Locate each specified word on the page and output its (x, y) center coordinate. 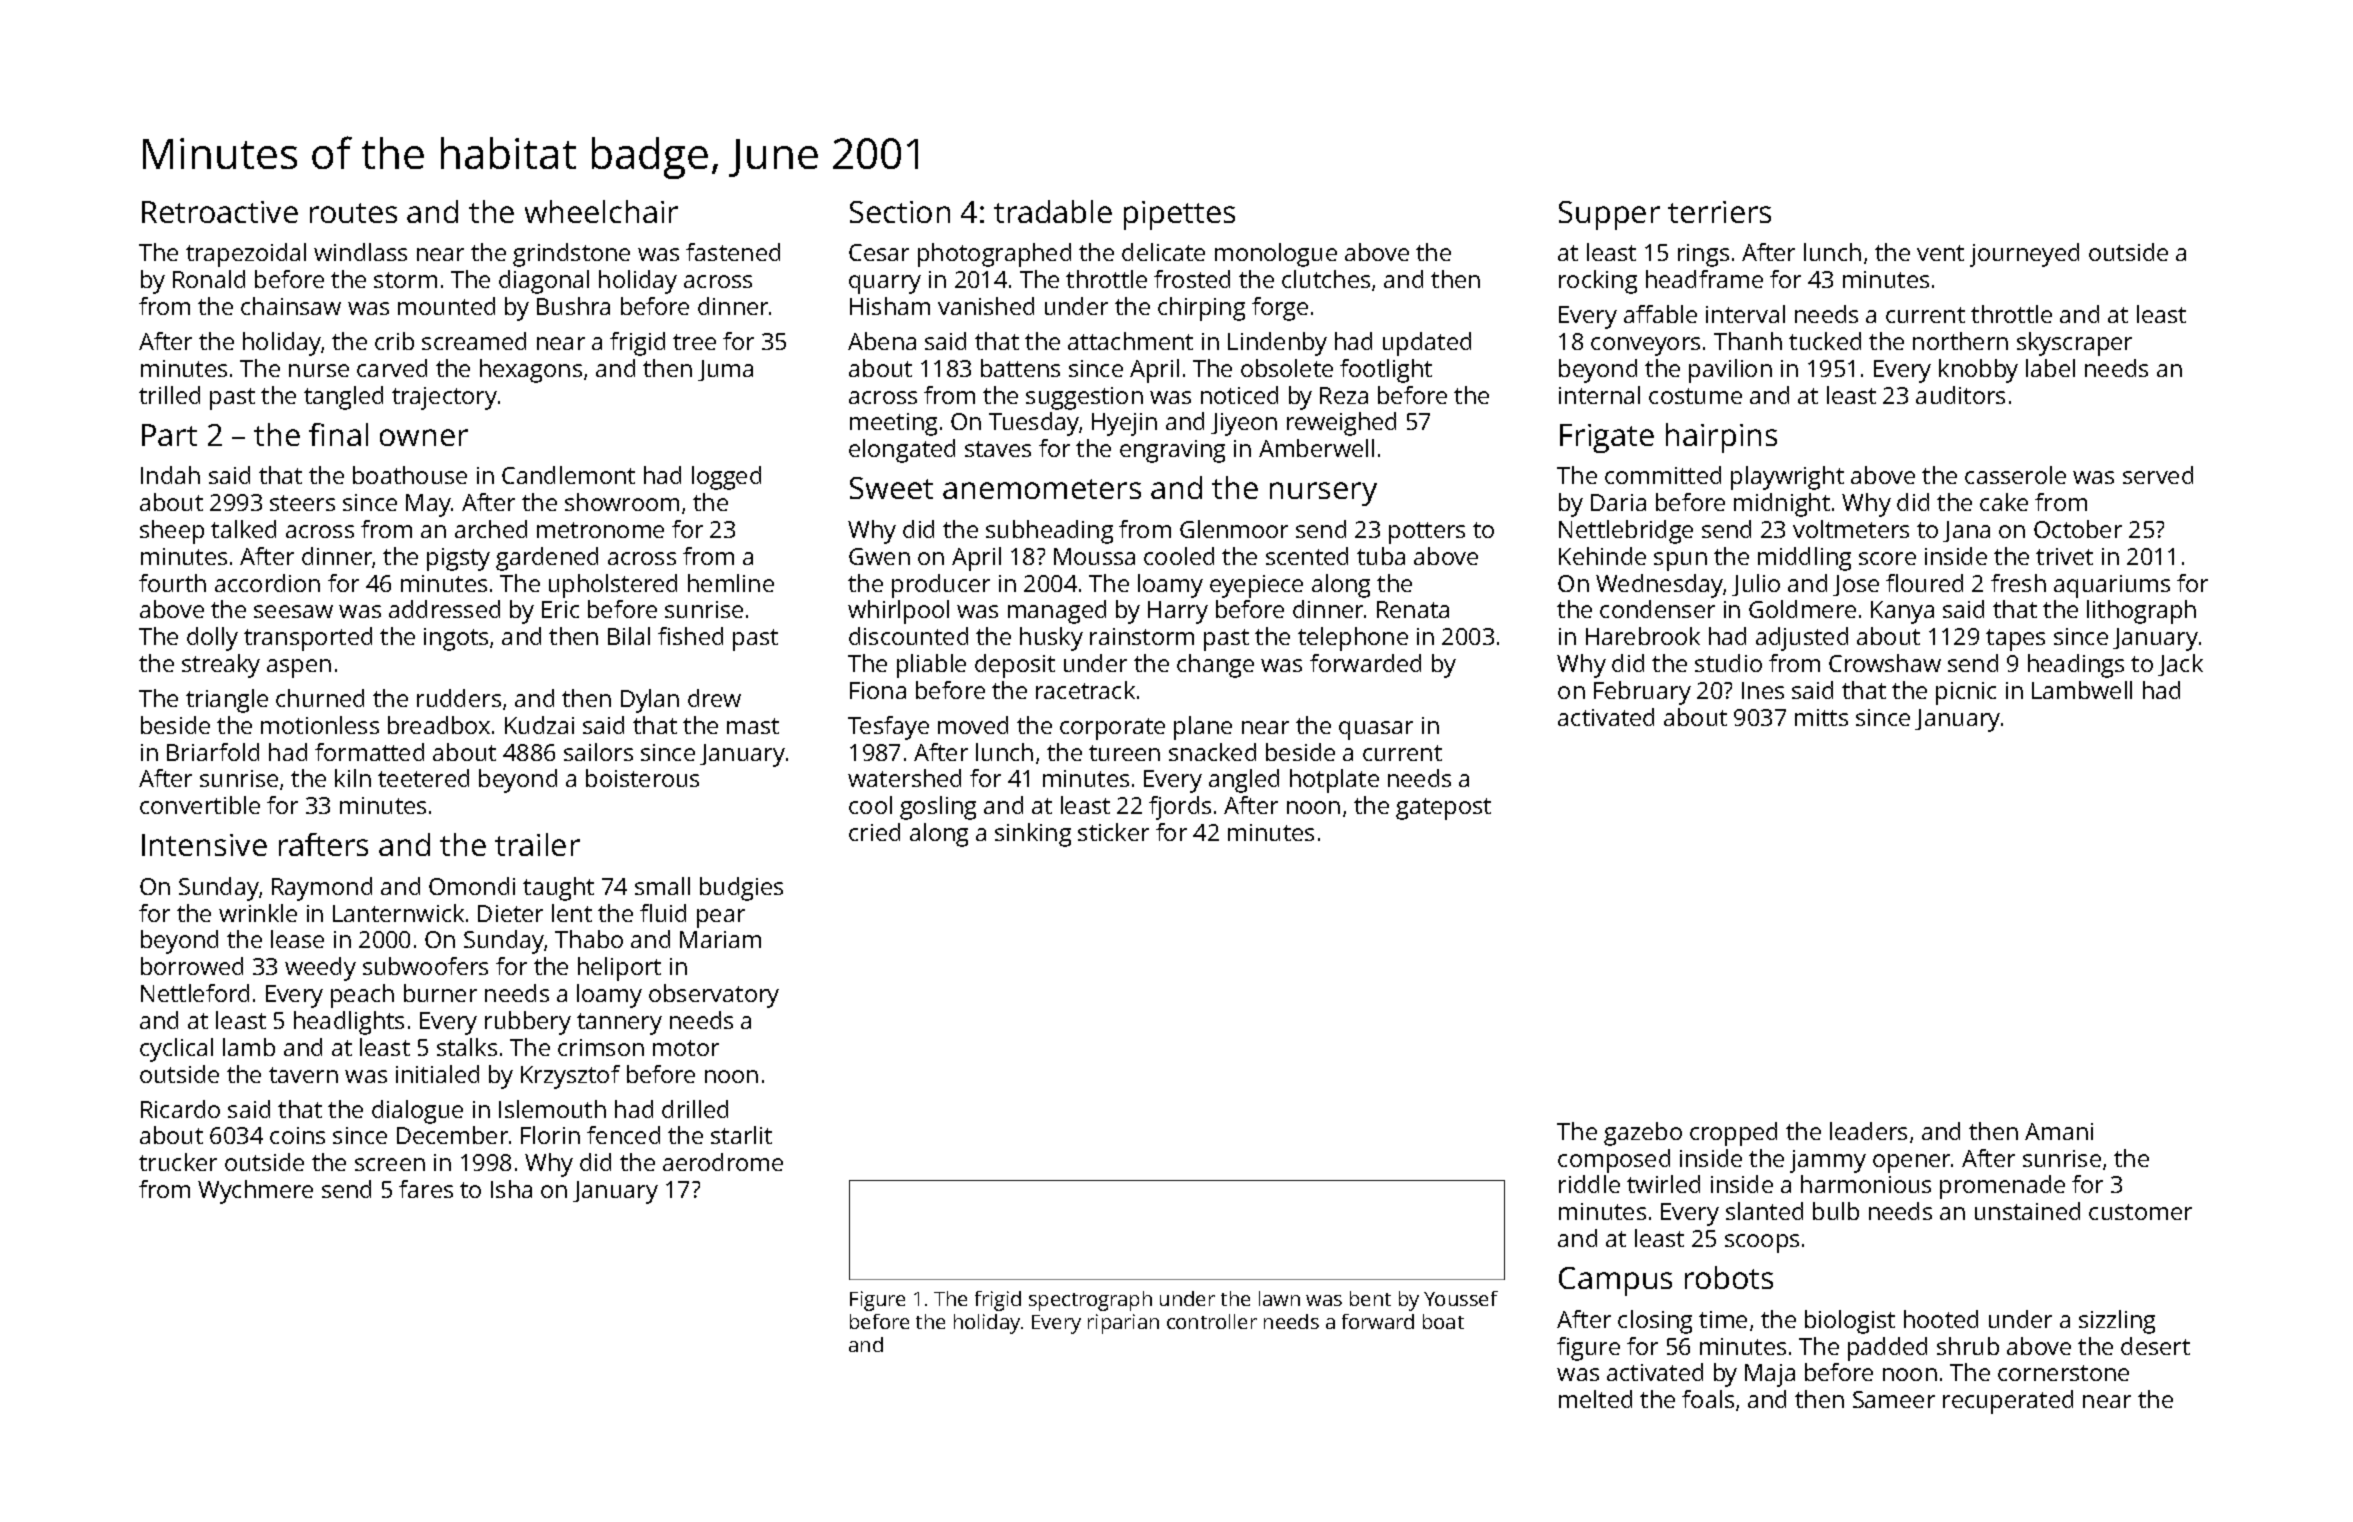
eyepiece (1256, 586)
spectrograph (1090, 1301)
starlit (741, 1135)
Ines (1763, 690)
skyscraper (2074, 344)
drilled (695, 1109)
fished (690, 636)
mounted (446, 306)
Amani (2059, 1131)
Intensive (204, 845)
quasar (1376, 730)
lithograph (2141, 612)
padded (1887, 1349)
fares (426, 1189)
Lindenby (1277, 344)
